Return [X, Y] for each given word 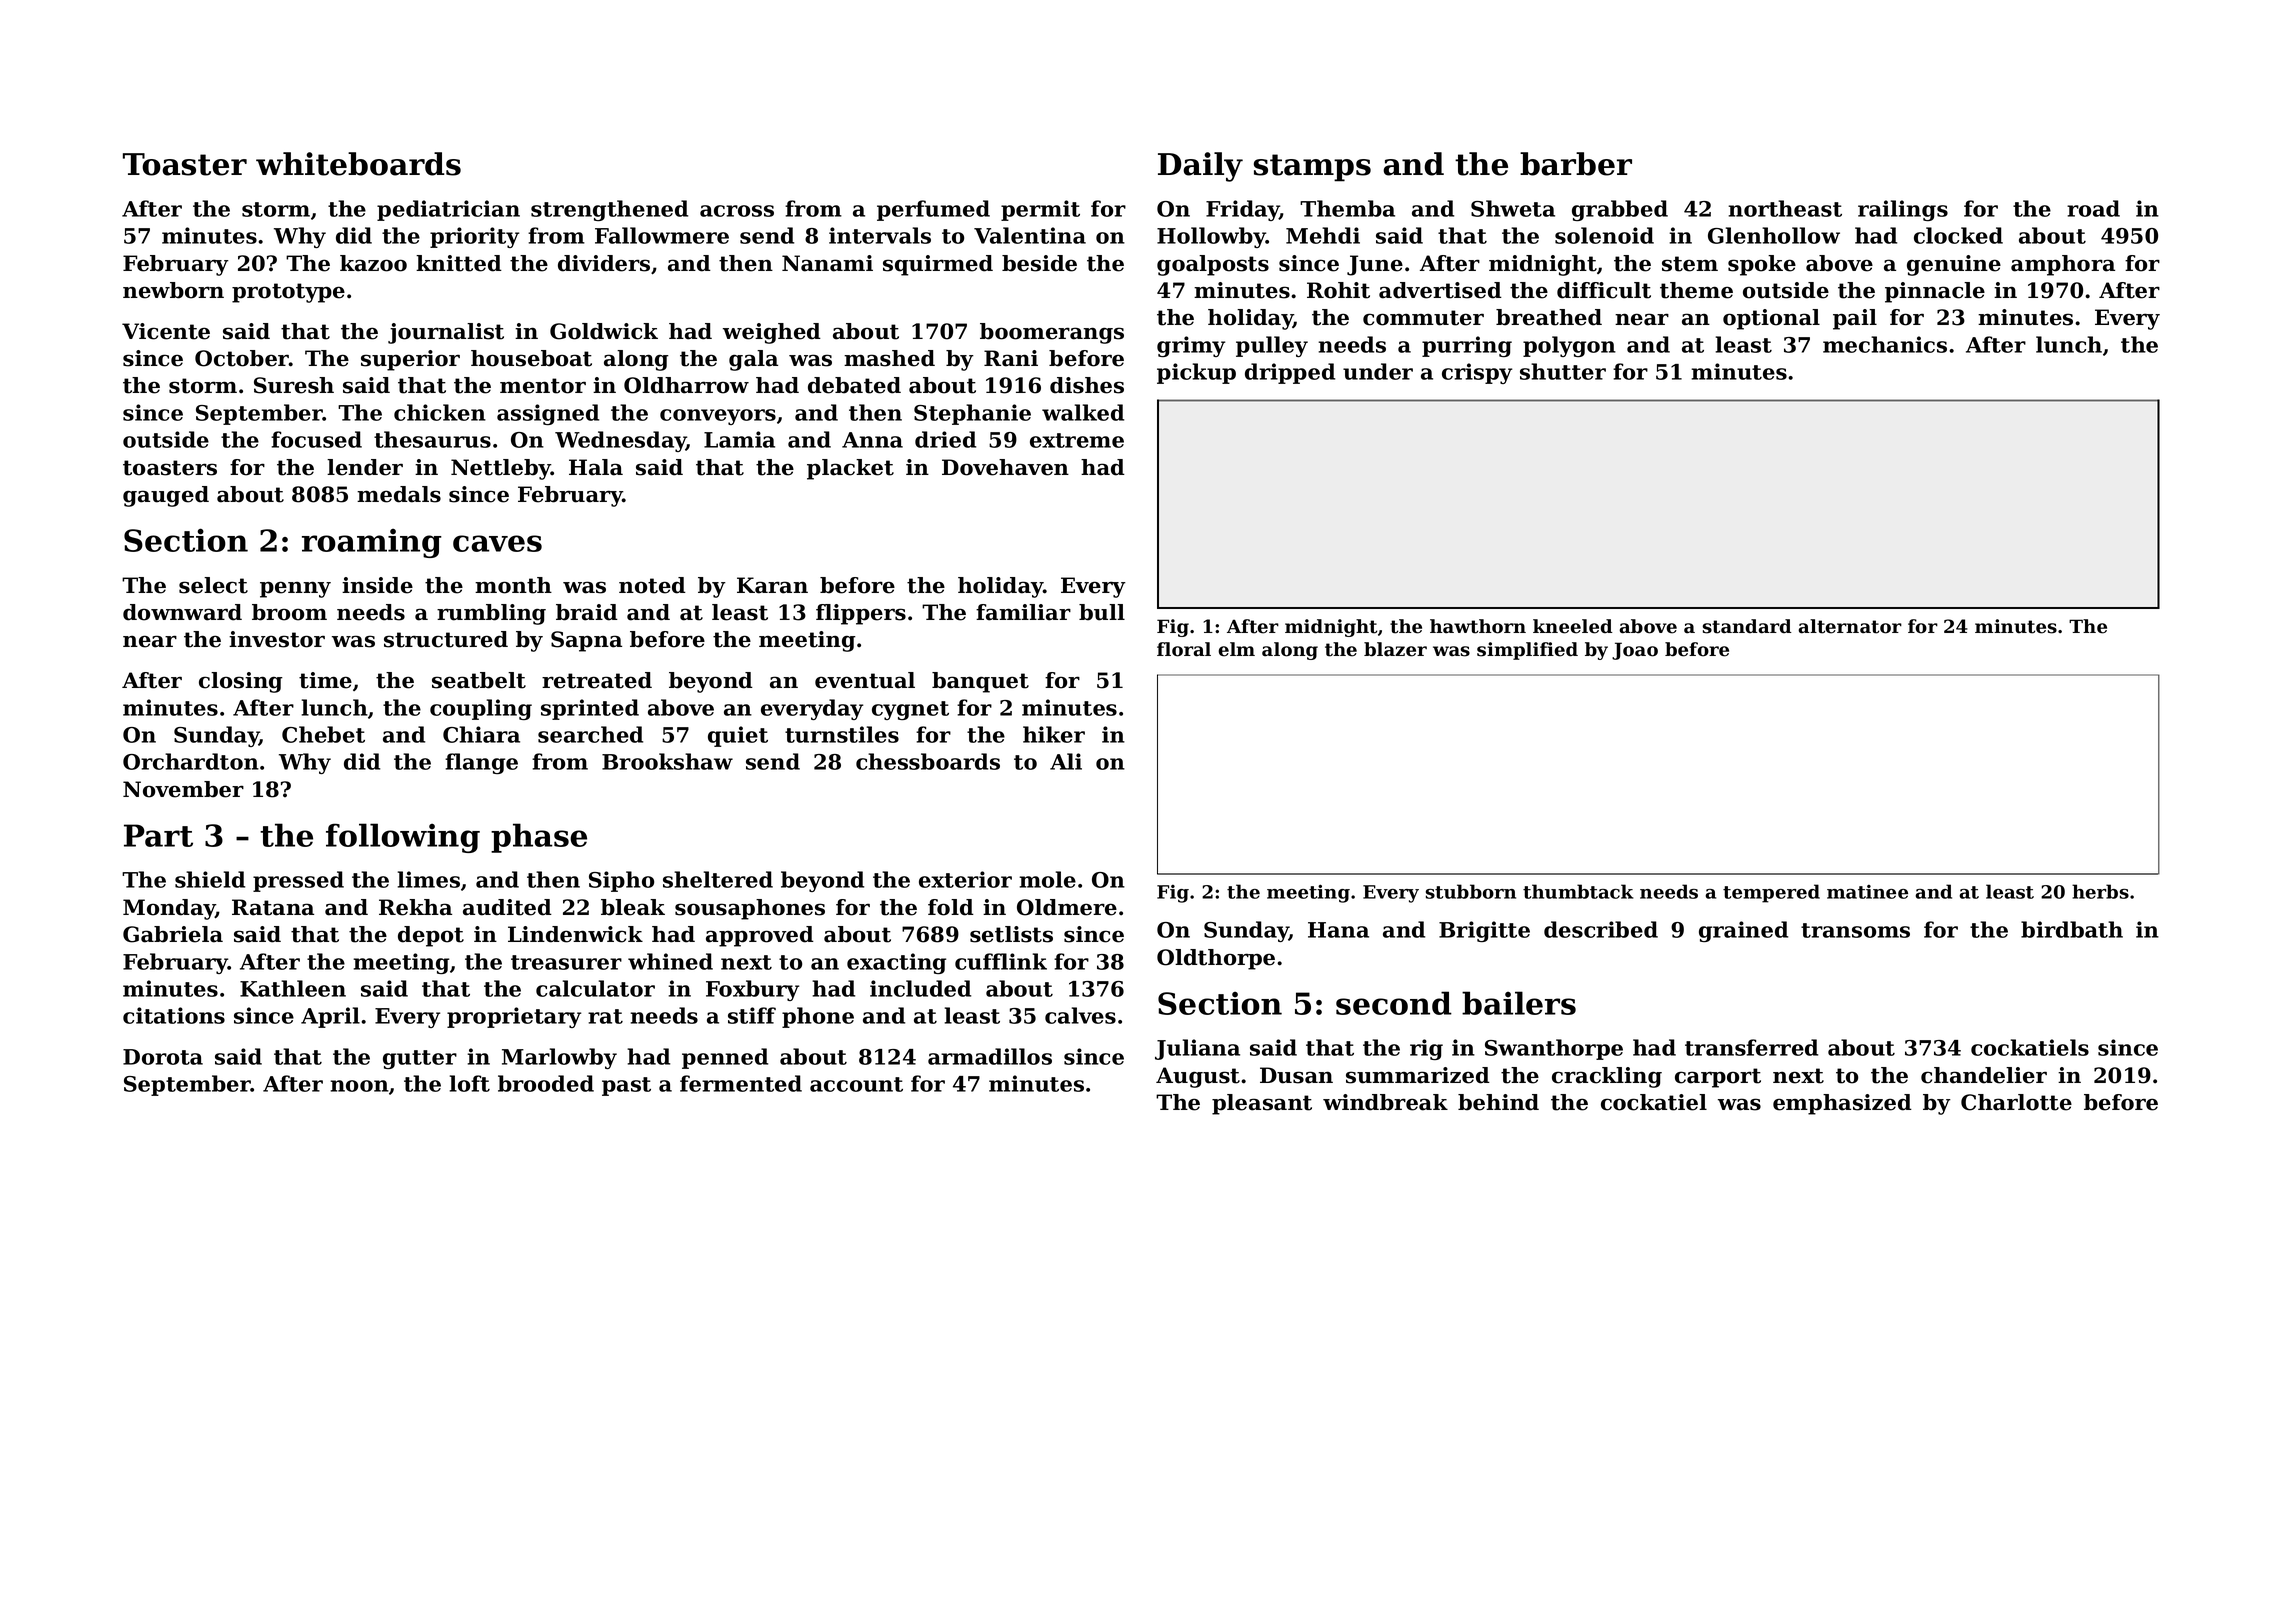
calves [1080, 1015]
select [213, 585]
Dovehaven [1005, 467]
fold [951, 907]
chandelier [1984, 1075]
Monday [169, 909]
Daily [1200, 167]
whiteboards [358, 164]
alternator [1850, 626]
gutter [420, 1059]
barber [1576, 164]
